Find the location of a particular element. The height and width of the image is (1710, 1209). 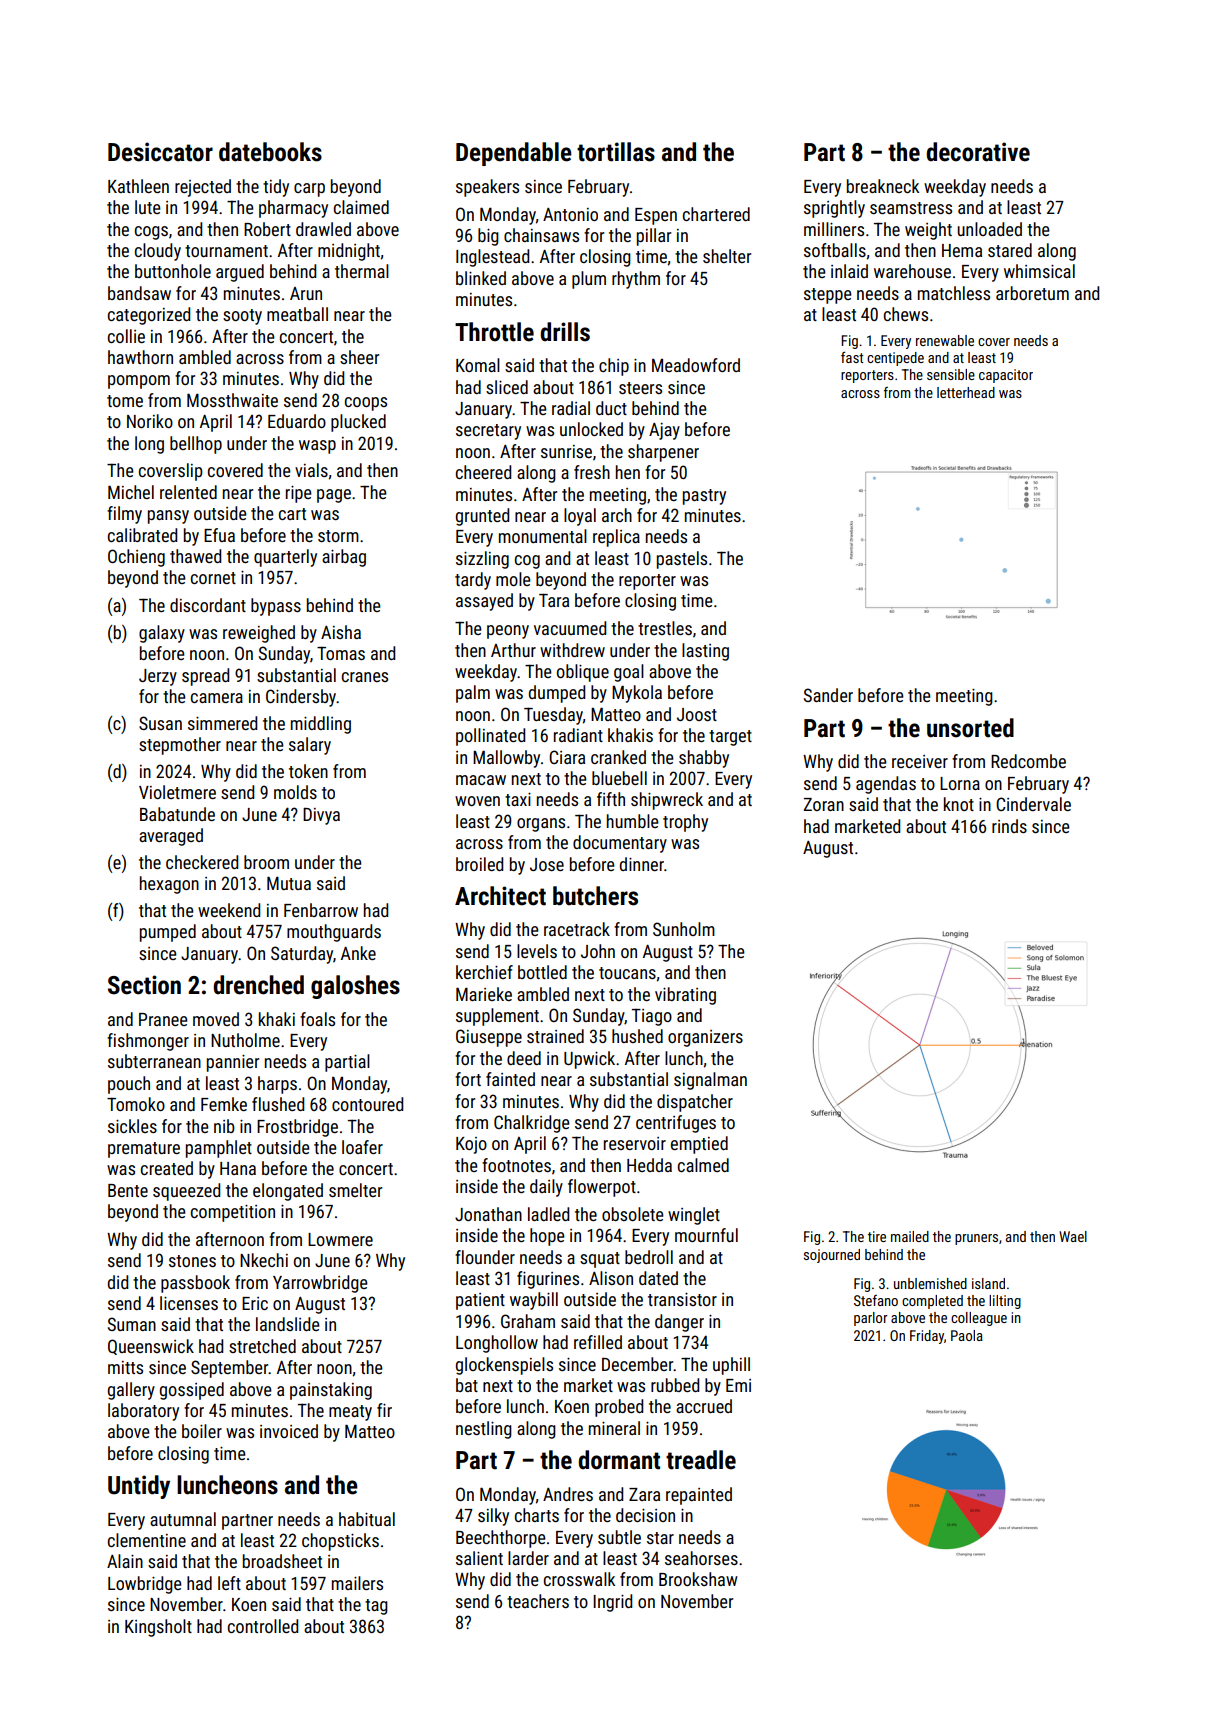

dinner is located at coordinates (642, 864).
